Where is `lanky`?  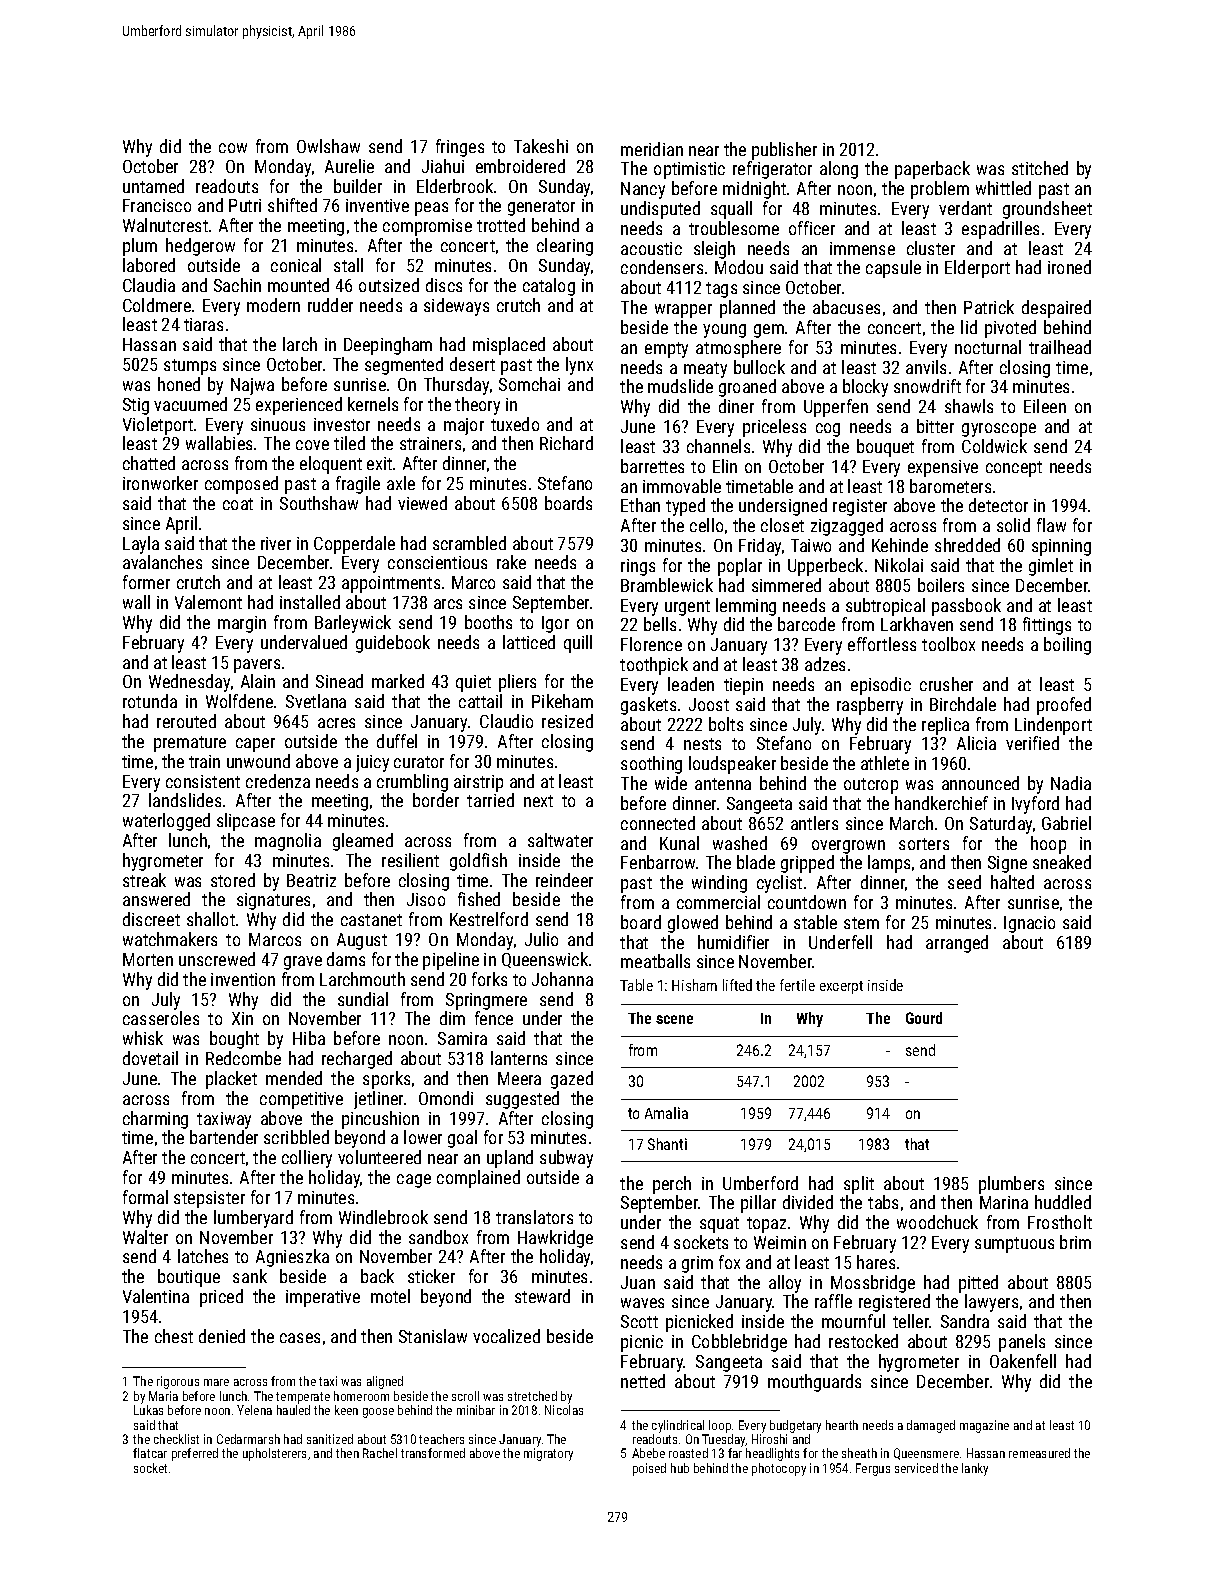 lanky is located at coordinates (975, 1469).
